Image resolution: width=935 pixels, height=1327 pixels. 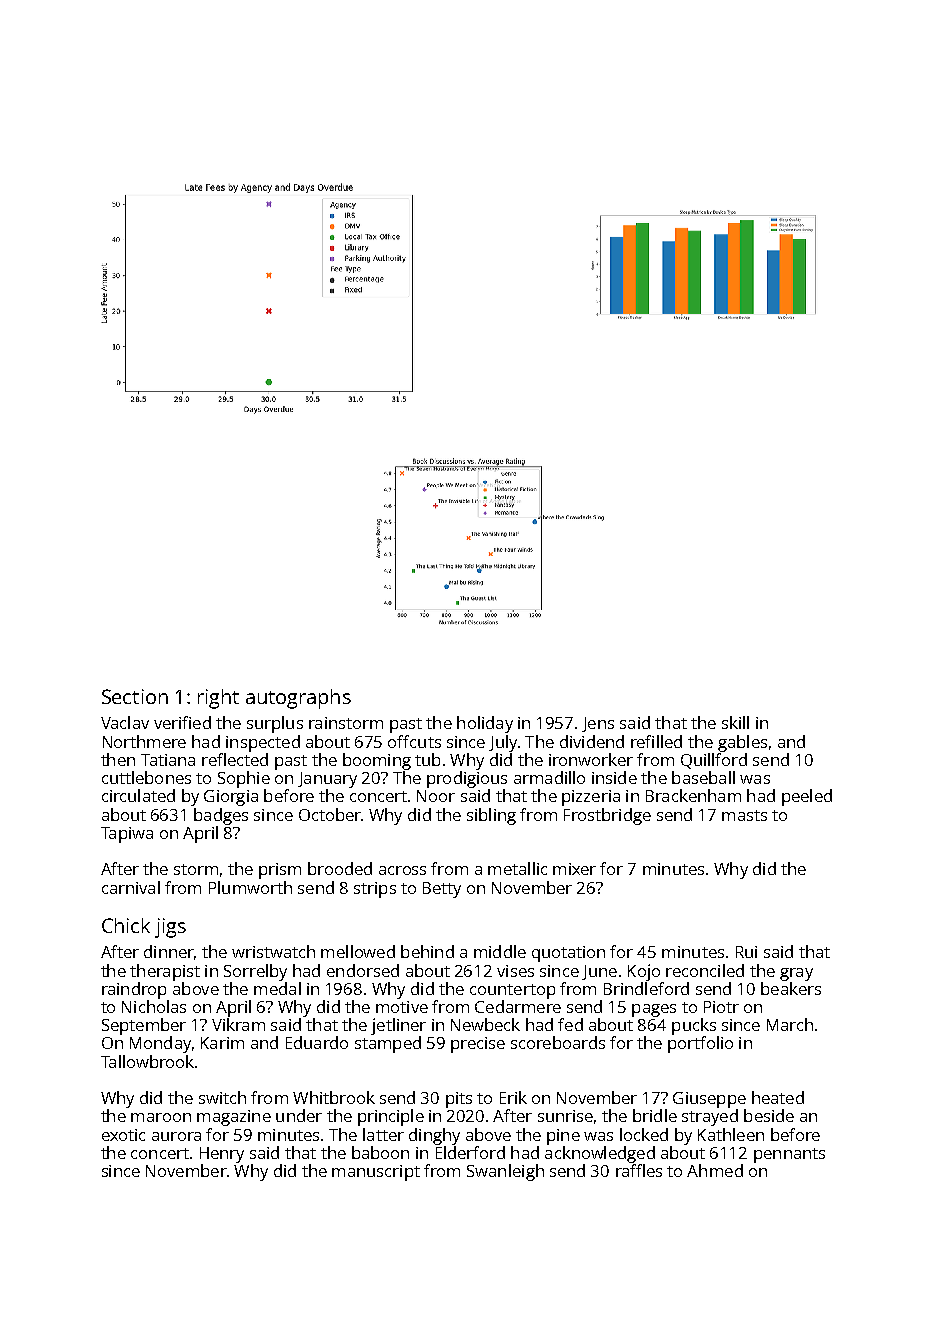 I want to click on aurora, so click(x=176, y=1136).
